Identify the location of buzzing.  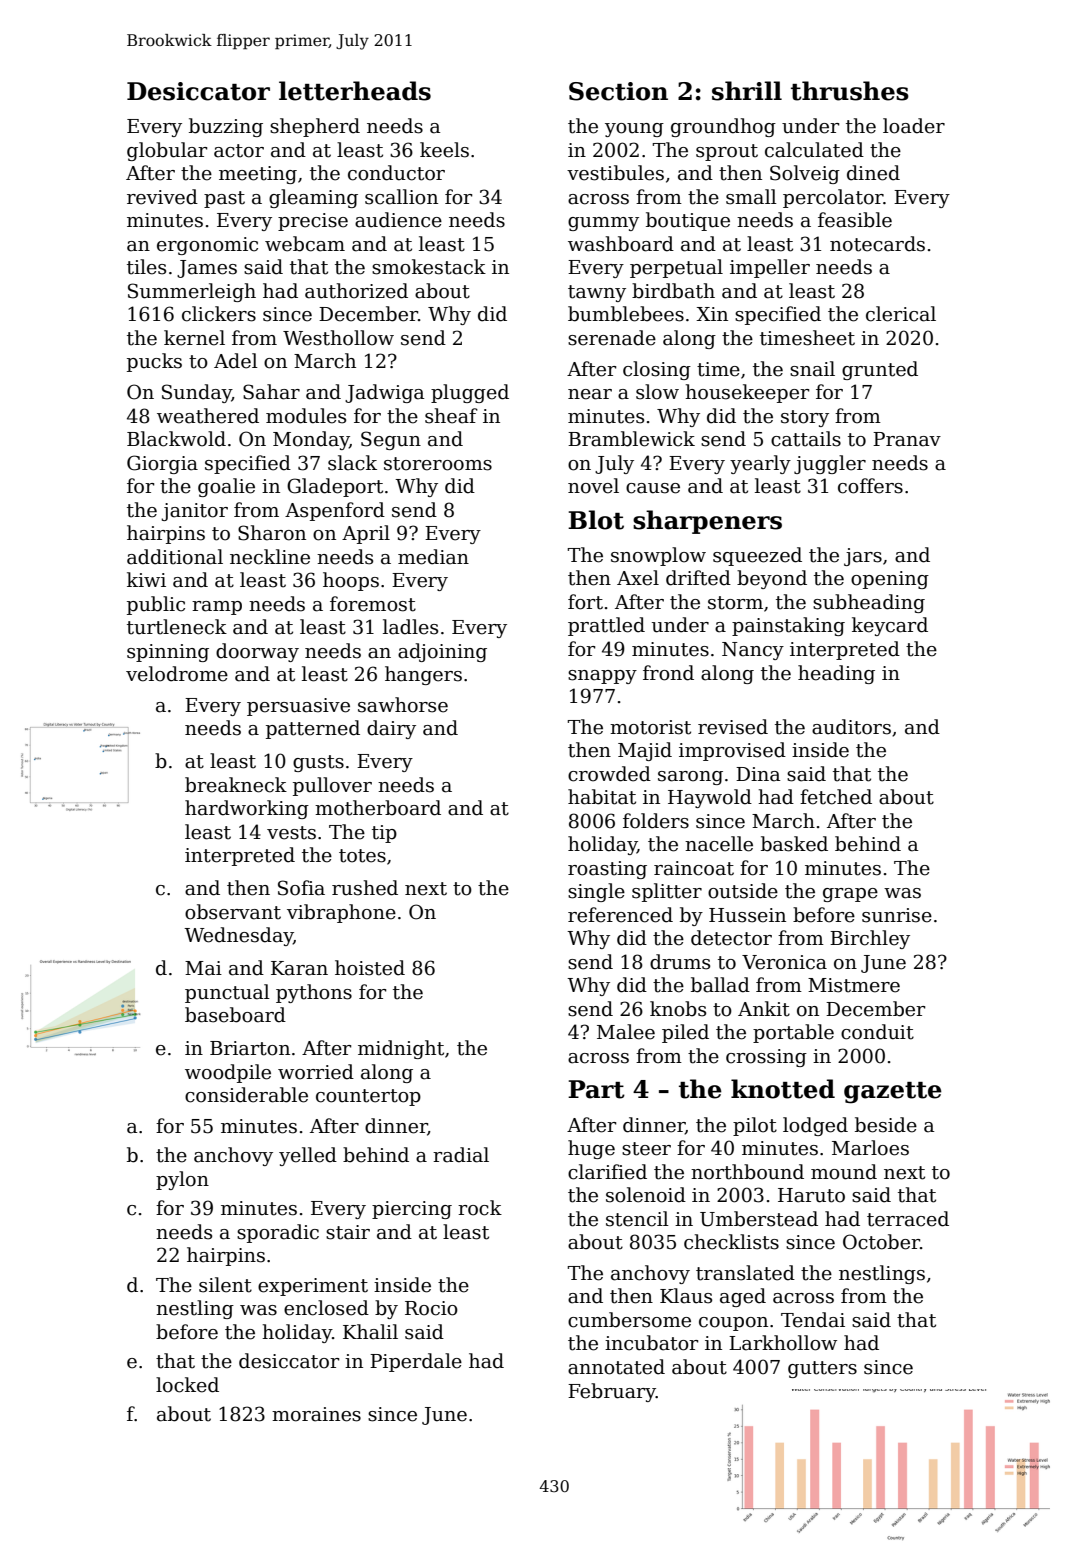
(226, 127).
